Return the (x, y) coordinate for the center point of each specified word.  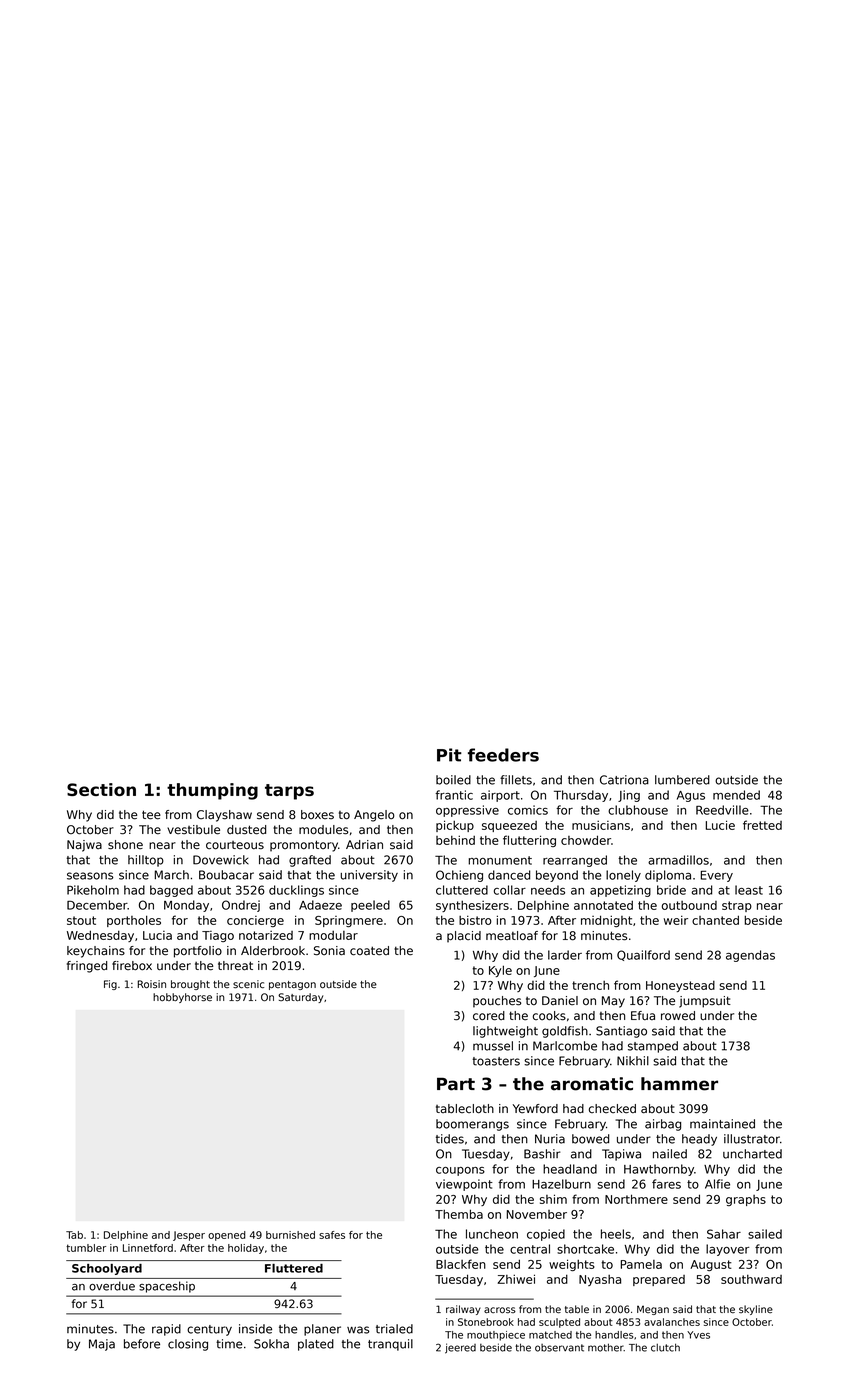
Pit (449, 755)
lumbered (682, 780)
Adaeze (320, 905)
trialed (394, 1329)
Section (101, 789)
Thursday (581, 796)
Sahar (724, 1234)
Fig (110, 985)
